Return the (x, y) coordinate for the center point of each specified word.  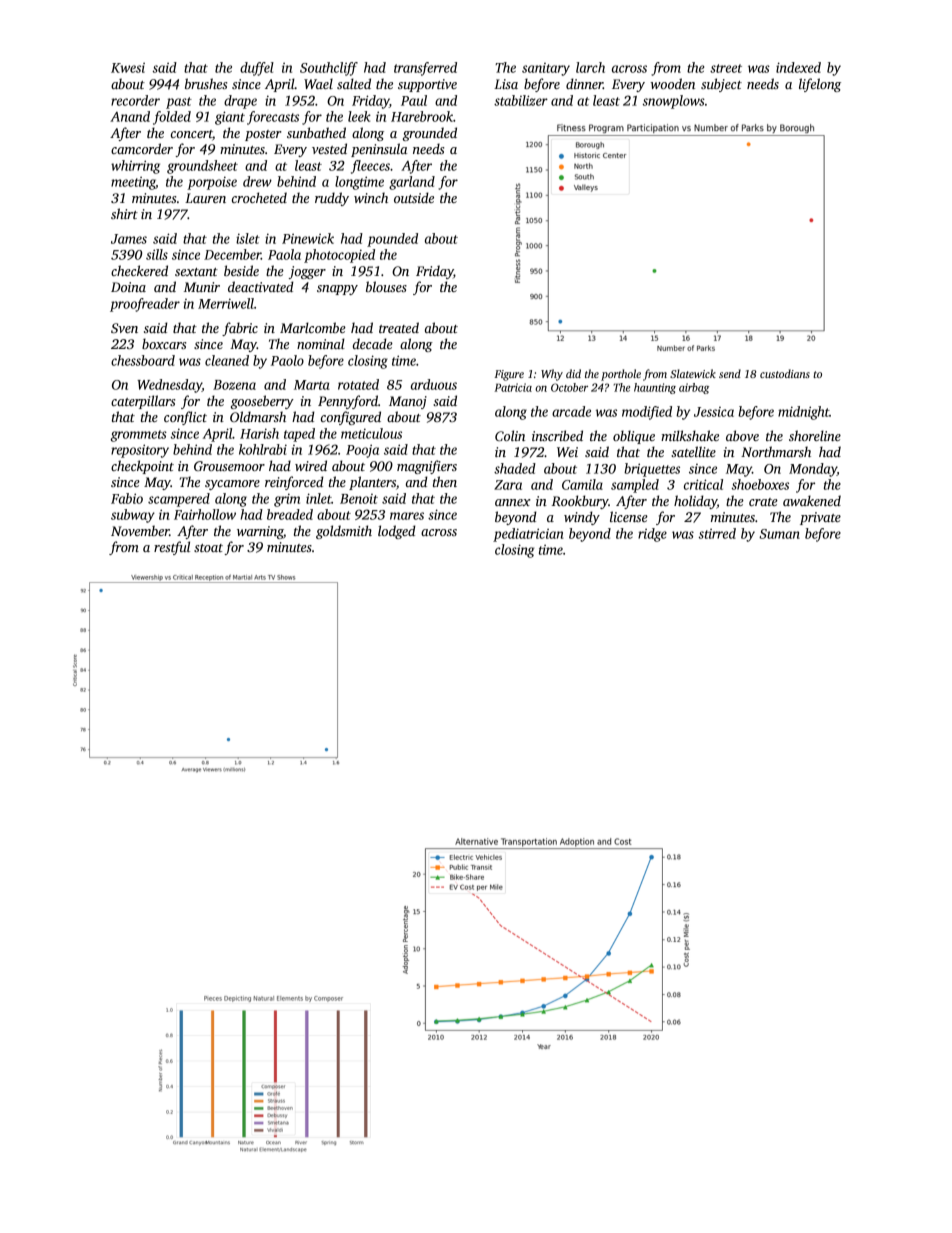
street (726, 68)
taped (299, 435)
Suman (779, 534)
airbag (694, 388)
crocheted (259, 197)
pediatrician (528, 535)
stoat (208, 548)
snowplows (674, 102)
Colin (510, 435)
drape (240, 102)
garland (412, 183)
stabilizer (521, 100)
